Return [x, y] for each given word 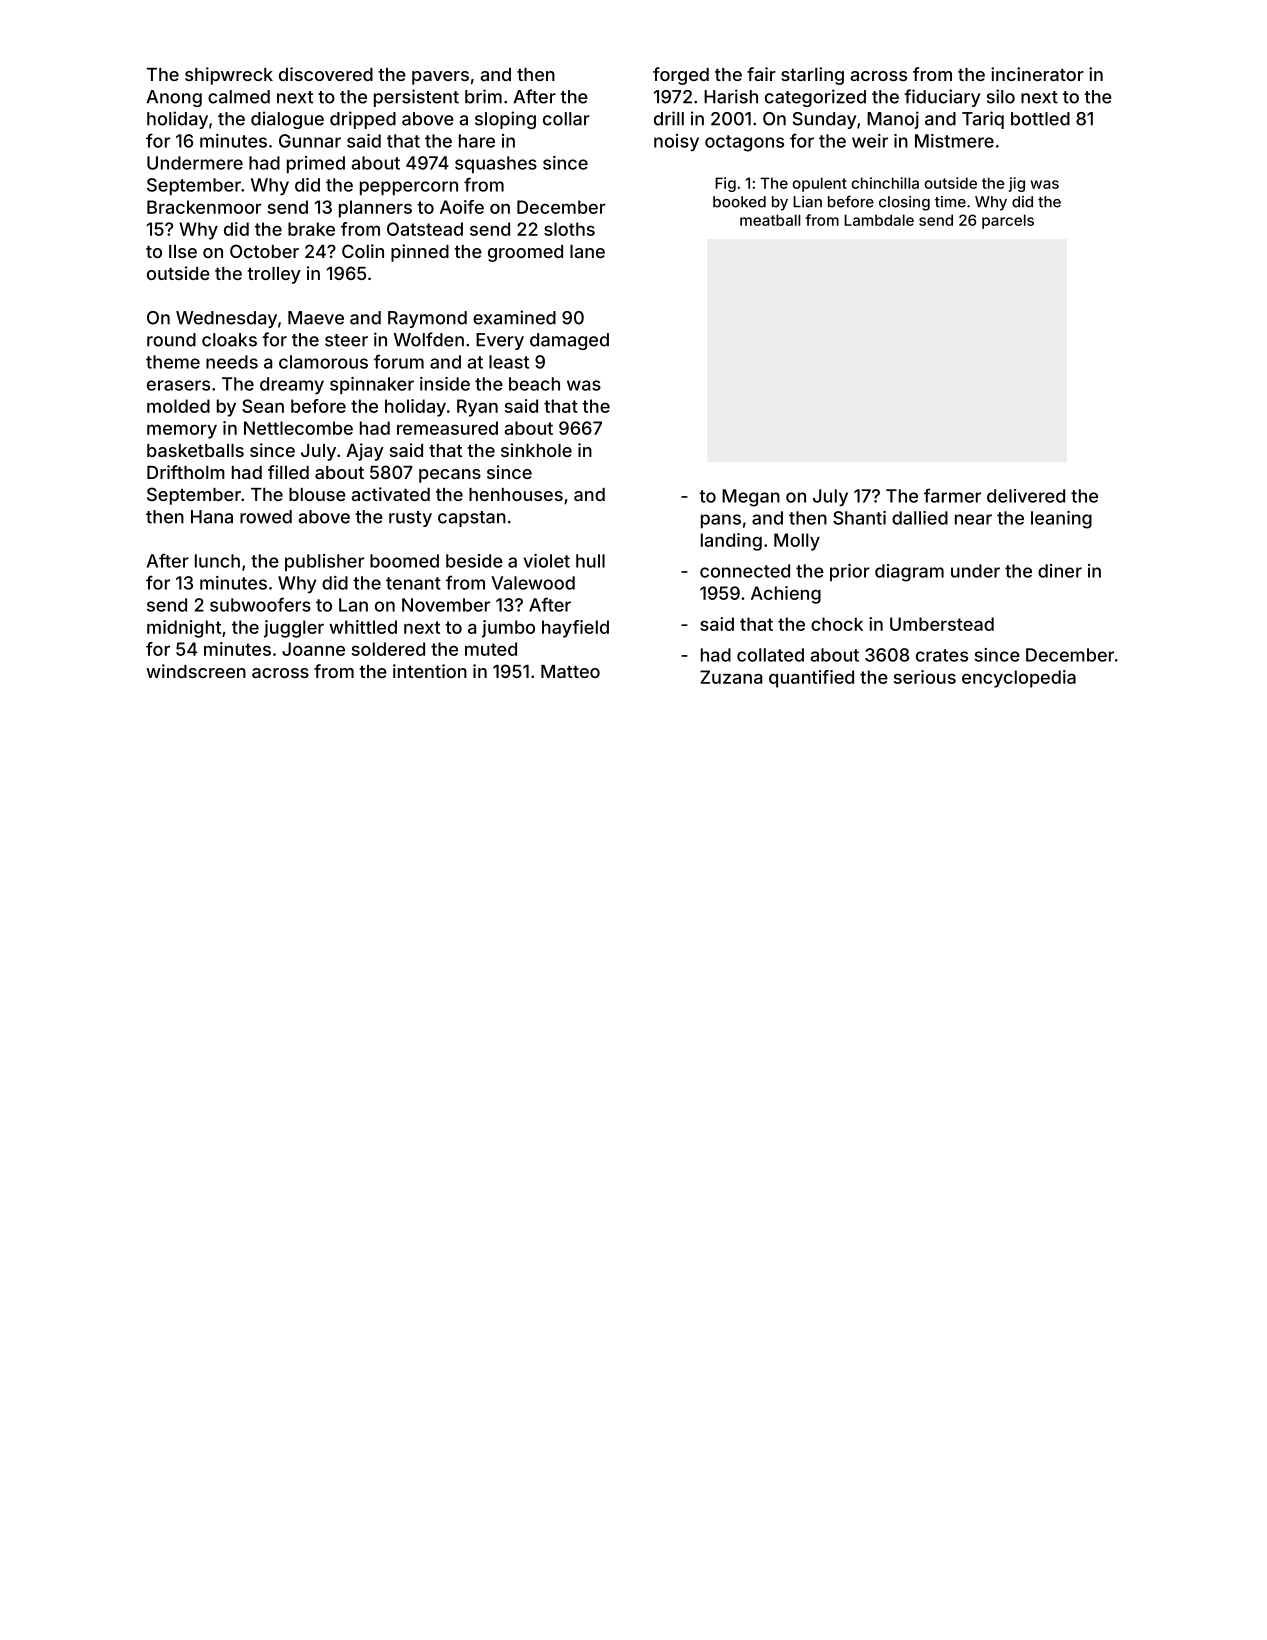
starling [812, 76]
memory [182, 431]
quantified [811, 679]
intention [430, 671]
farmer [952, 495]
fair [761, 74]
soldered [388, 649]
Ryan [477, 408]
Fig [725, 184]
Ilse [183, 251]
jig [1017, 184]
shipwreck [229, 76]
